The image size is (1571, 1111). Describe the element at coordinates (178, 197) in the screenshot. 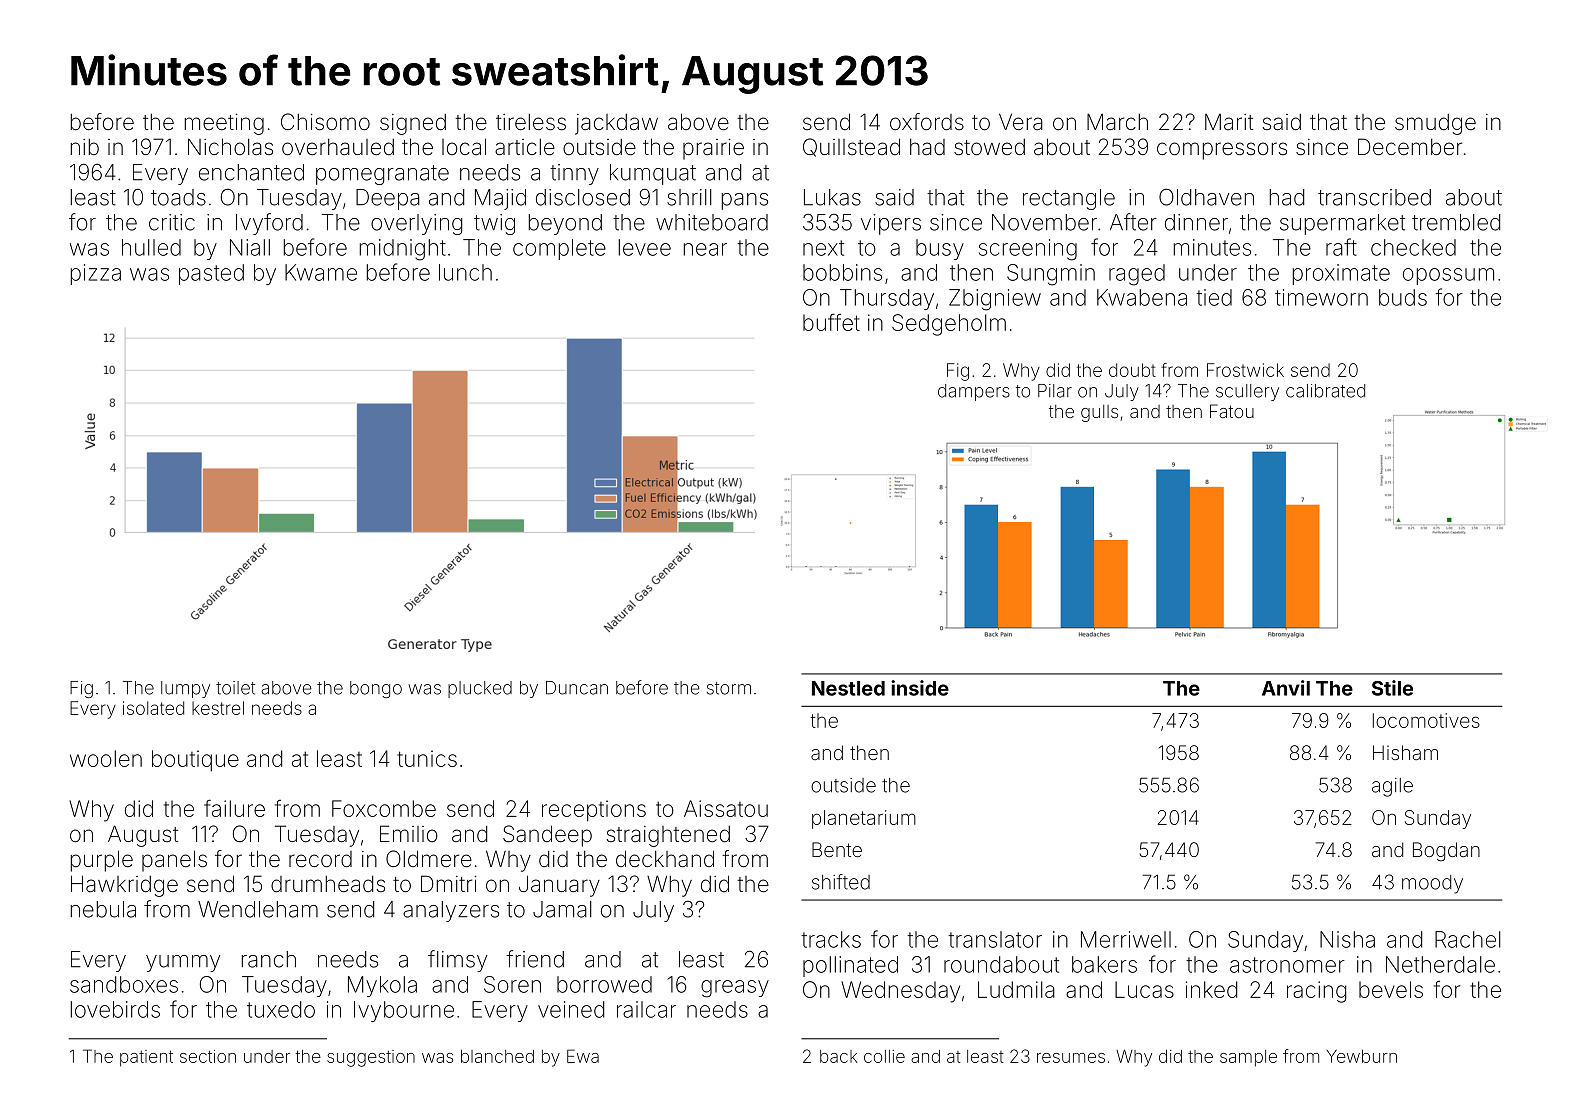

I see `toads` at that location.
